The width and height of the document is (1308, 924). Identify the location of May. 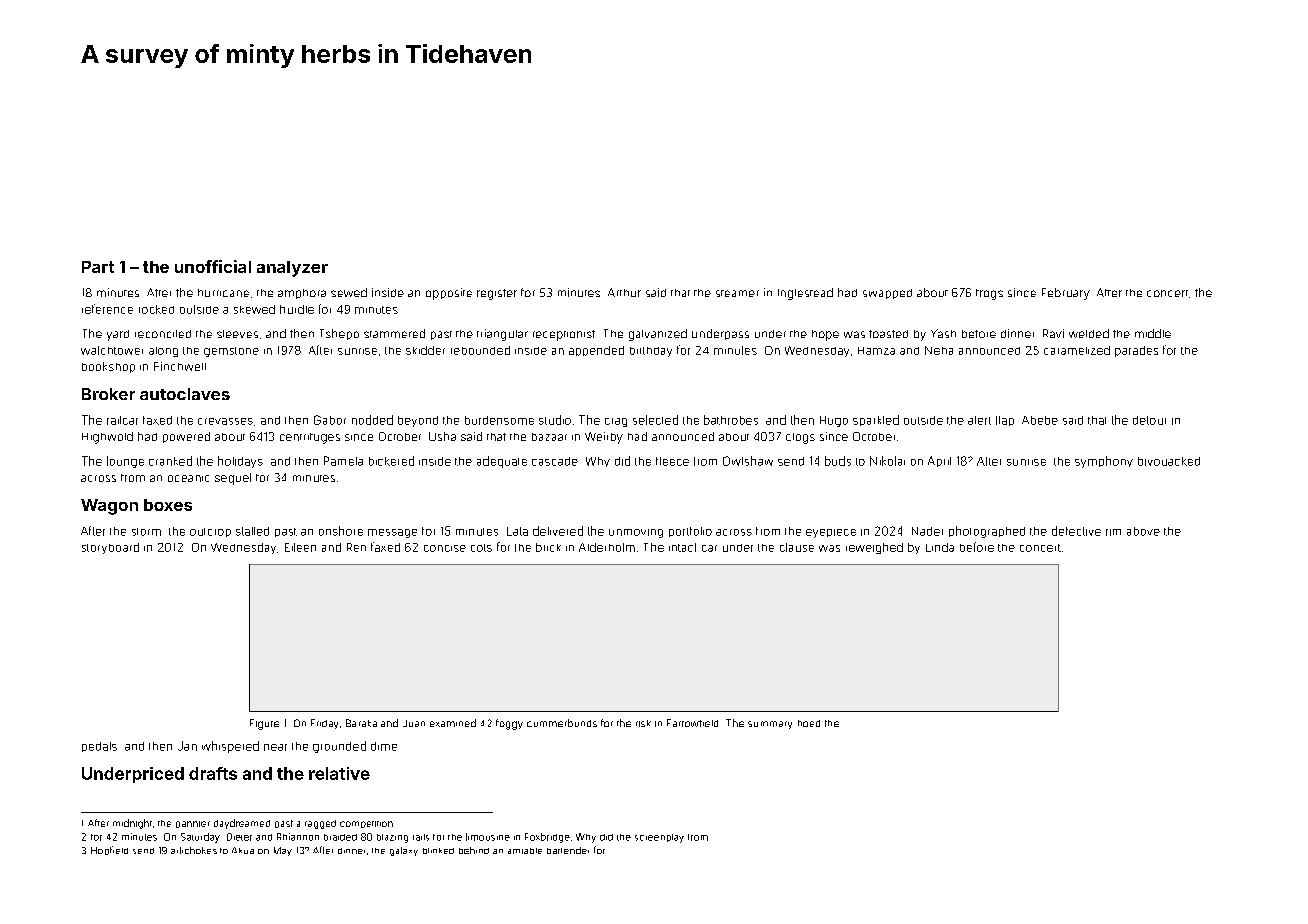
(283, 851).
